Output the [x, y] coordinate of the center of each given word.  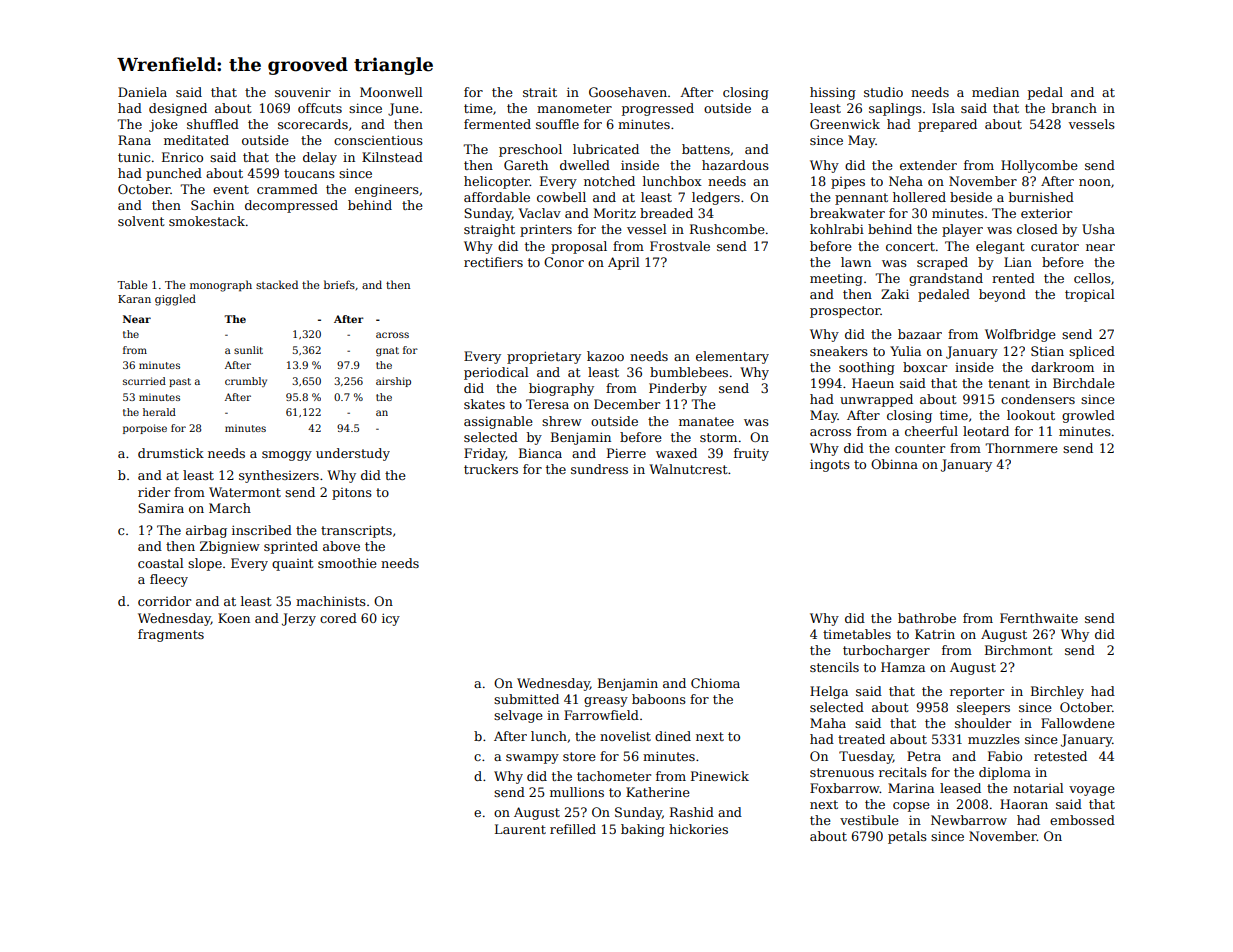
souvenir [303, 92]
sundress [599, 469]
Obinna [894, 464]
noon [1095, 182]
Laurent [520, 829]
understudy [353, 454]
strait [540, 92]
